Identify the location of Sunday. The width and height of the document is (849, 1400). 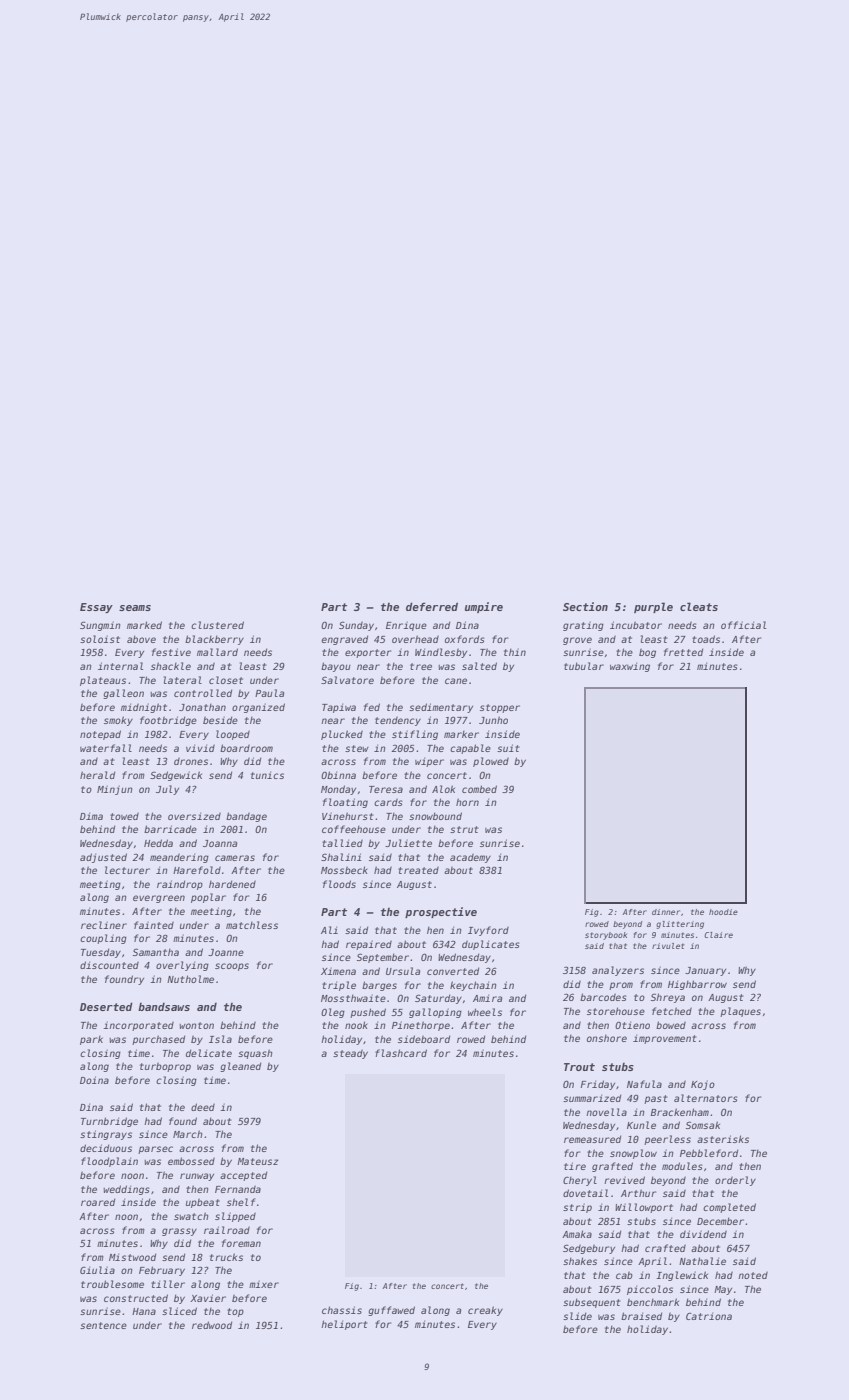
(356, 626).
